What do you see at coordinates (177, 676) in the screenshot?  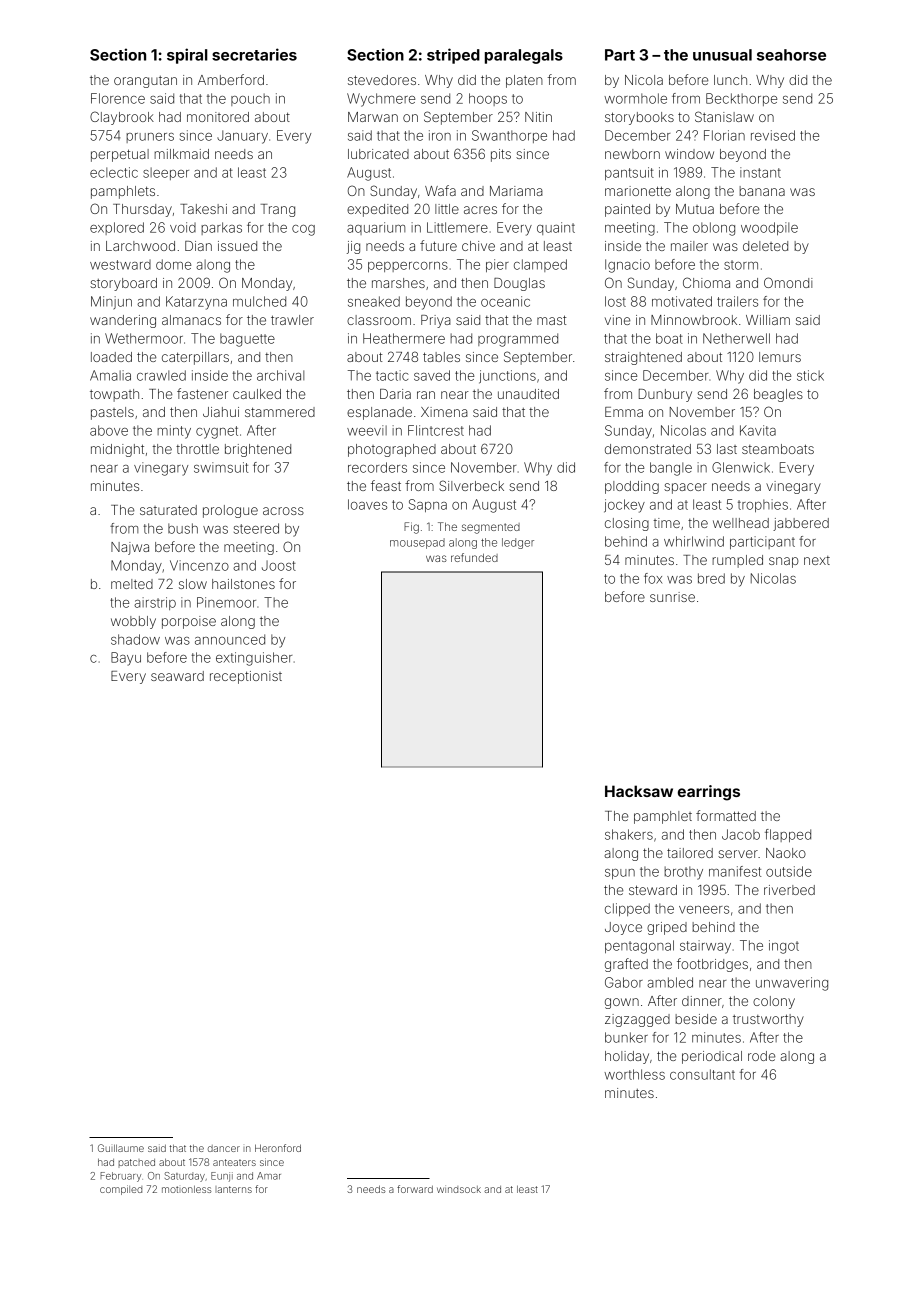 I see `seaward` at bounding box center [177, 676].
